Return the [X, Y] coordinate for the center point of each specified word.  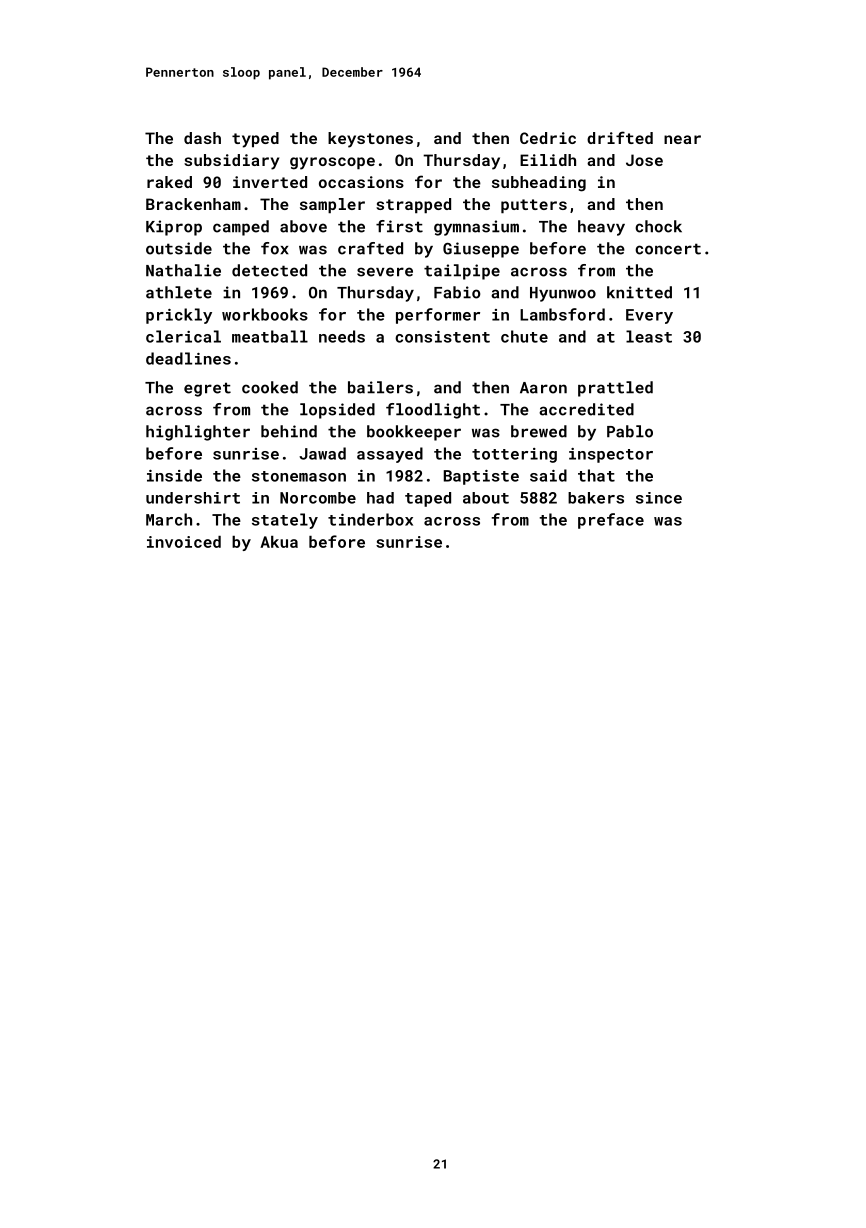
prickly [179, 316]
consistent [442, 337]
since [659, 498]
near [682, 139]
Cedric [548, 138]
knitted [639, 292]
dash [202, 138]
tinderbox [370, 519]
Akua [279, 542]
